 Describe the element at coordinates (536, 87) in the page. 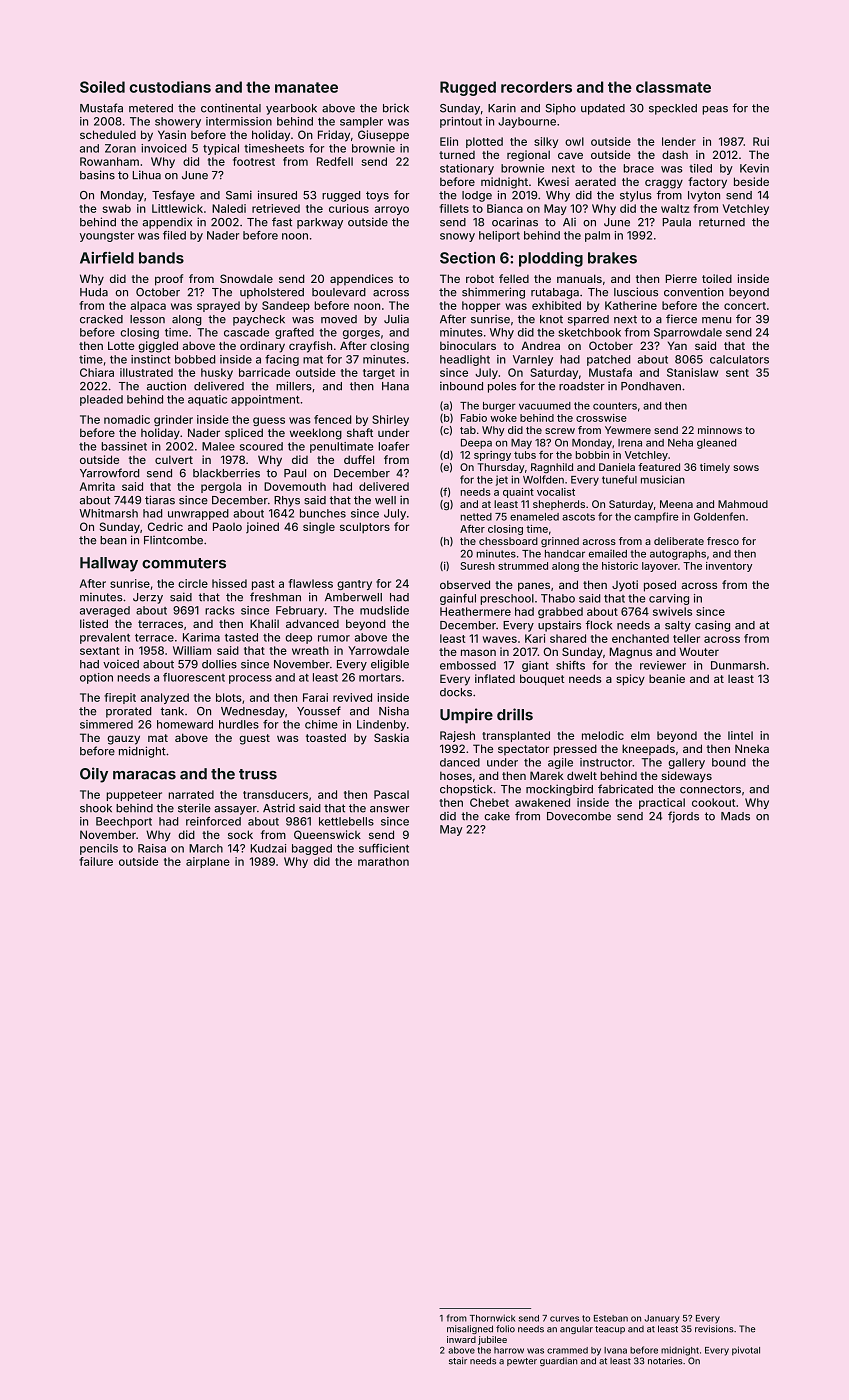

I see `recorders` at that location.
